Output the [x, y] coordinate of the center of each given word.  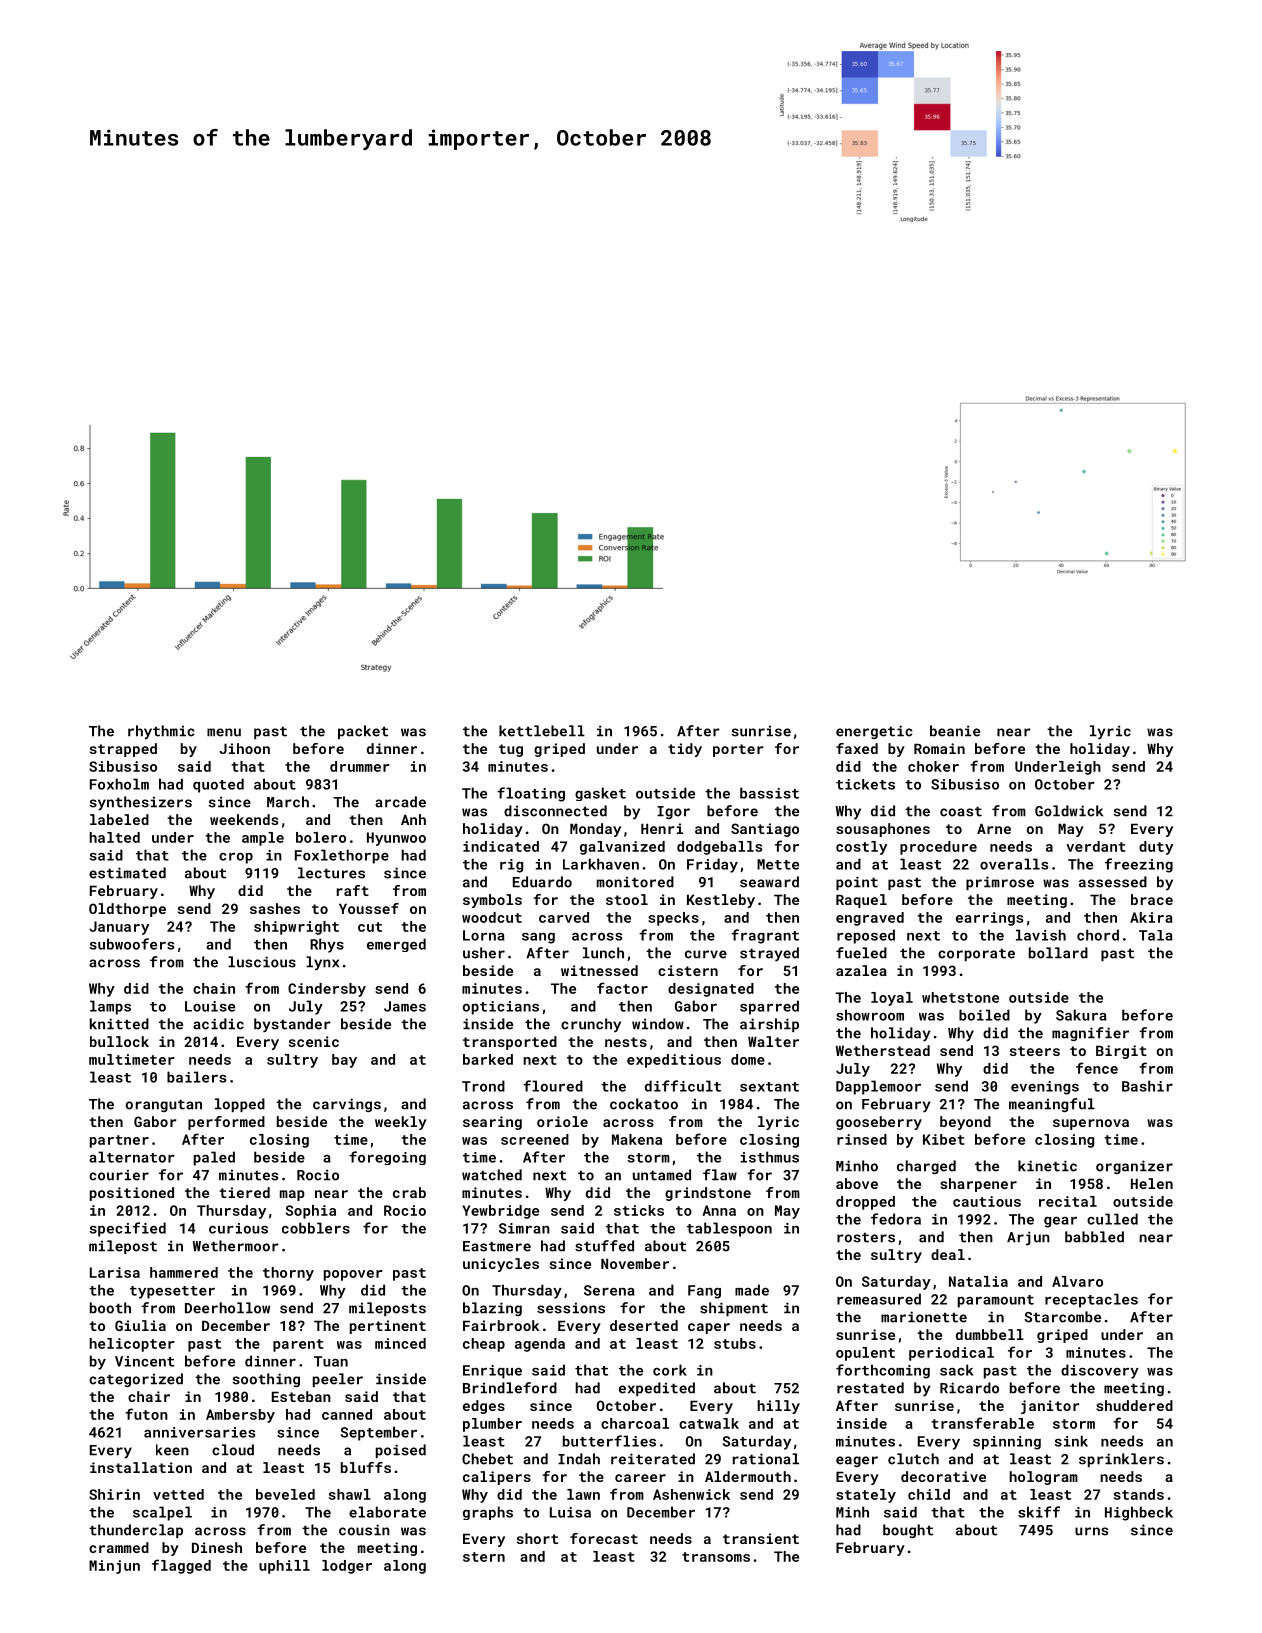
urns [1091, 1531]
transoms [716, 1557]
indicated [501, 846]
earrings [989, 919]
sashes [275, 908]
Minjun [114, 1567]
